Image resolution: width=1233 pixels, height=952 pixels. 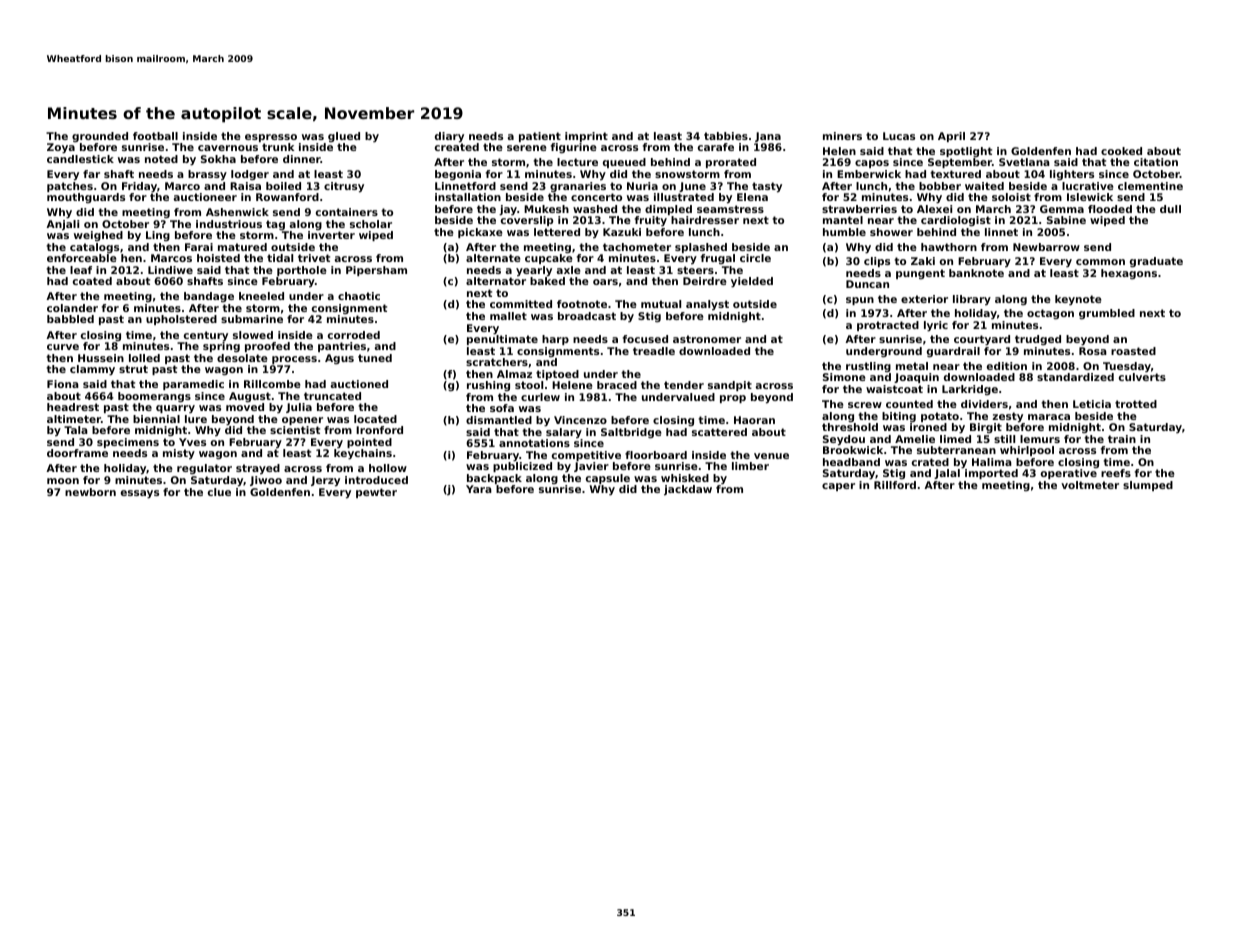 What do you see at coordinates (574, 148) in the screenshot?
I see `figurine` at bounding box center [574, 148].
